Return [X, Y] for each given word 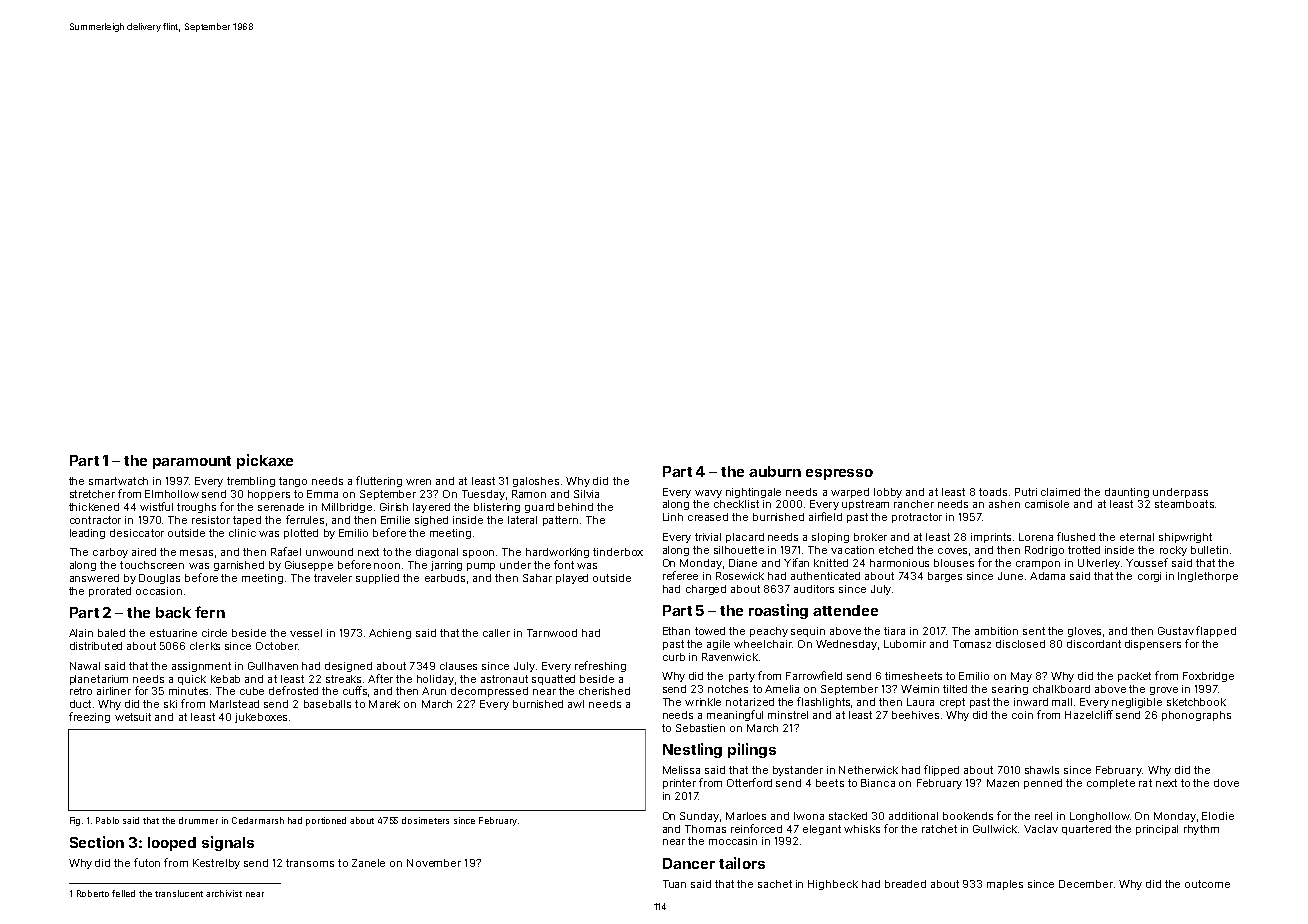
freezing [89, 717]
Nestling [692, 750]
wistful [156, 506]
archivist [224, 893]
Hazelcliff [1089, 714]
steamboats [1184, 504]
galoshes [536, 482]
